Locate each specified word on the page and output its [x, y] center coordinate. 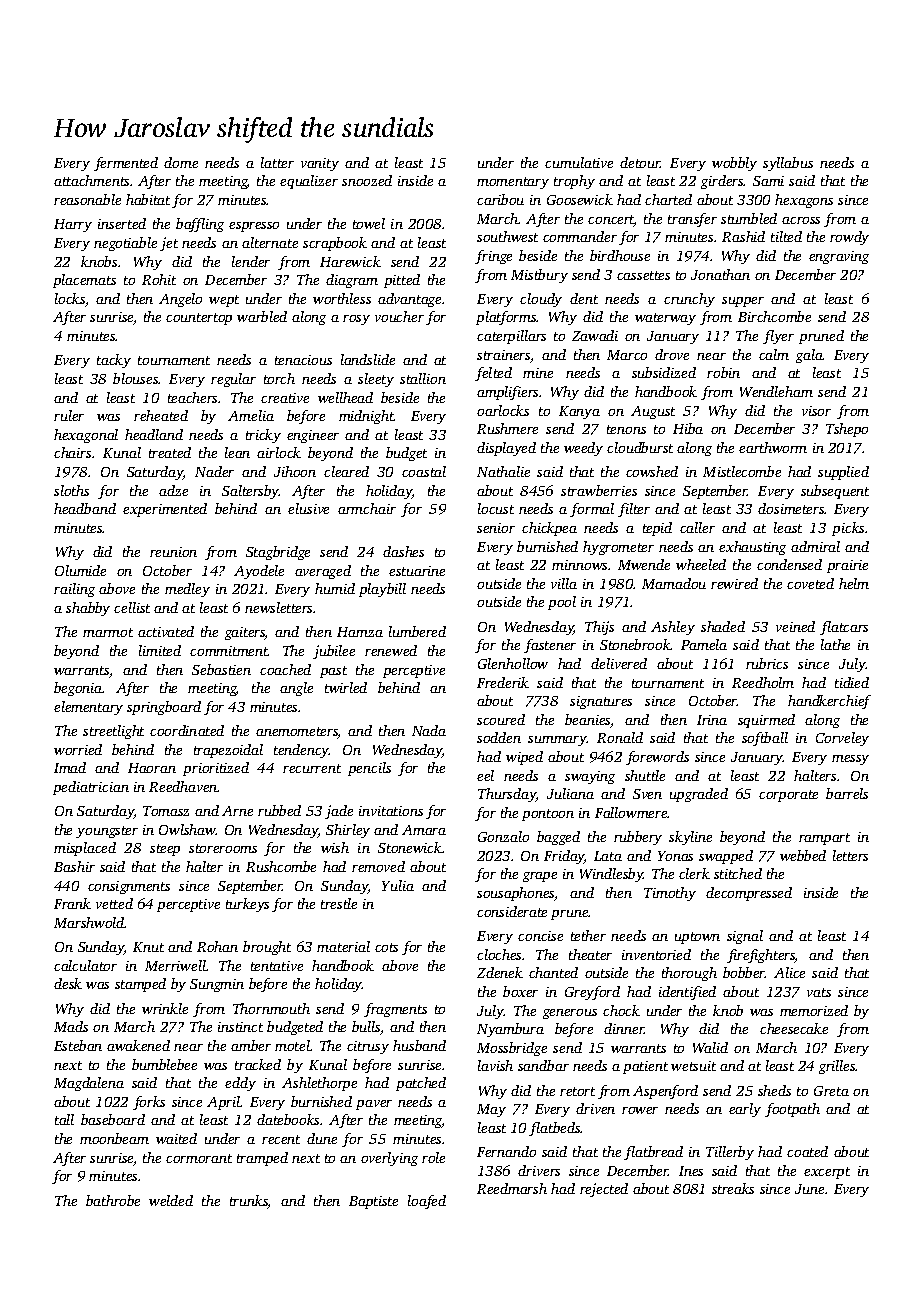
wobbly [734, 164]
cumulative [579, 162]
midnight [366, 417]
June [809, 1189]
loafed [427, 1202]
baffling [200, 225]
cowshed [652, 471]
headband [85, 508]
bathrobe [113, 1200]
